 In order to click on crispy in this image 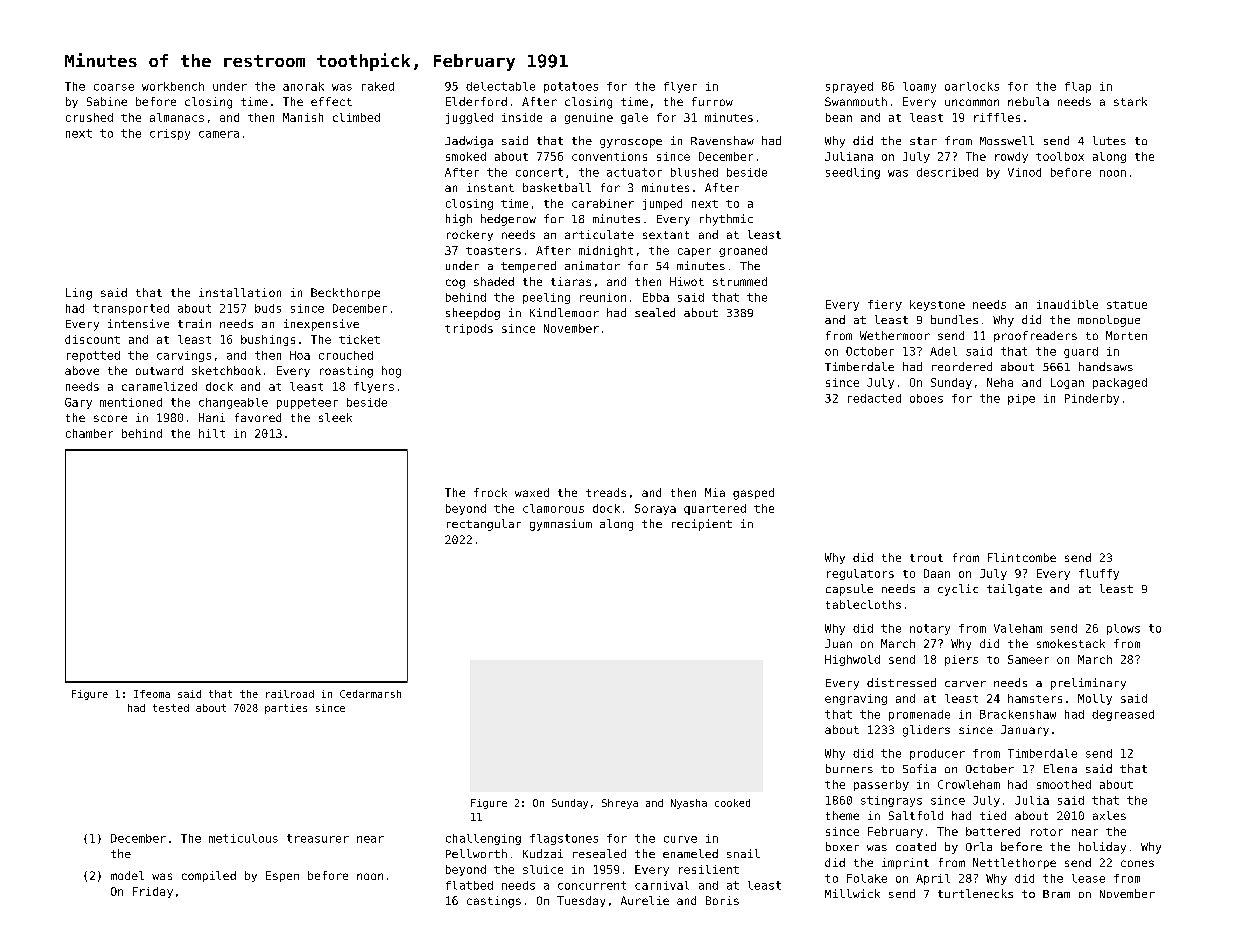, I will do `click(170, 134)`.
